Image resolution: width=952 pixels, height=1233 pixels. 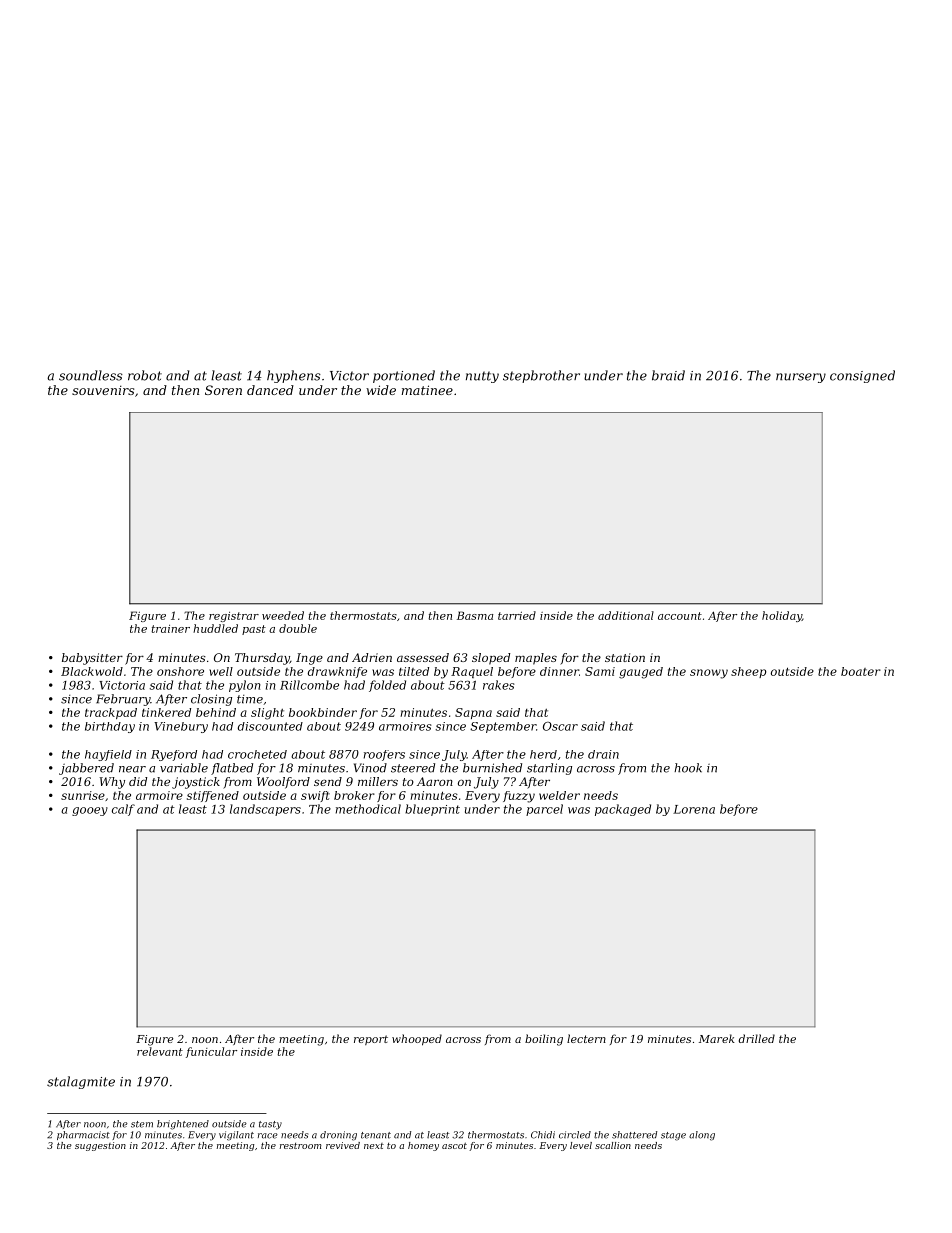 What do you see at coordinates (801, 378) in the screenshot?
I see `nursery` at bounding box center [801, 378].
